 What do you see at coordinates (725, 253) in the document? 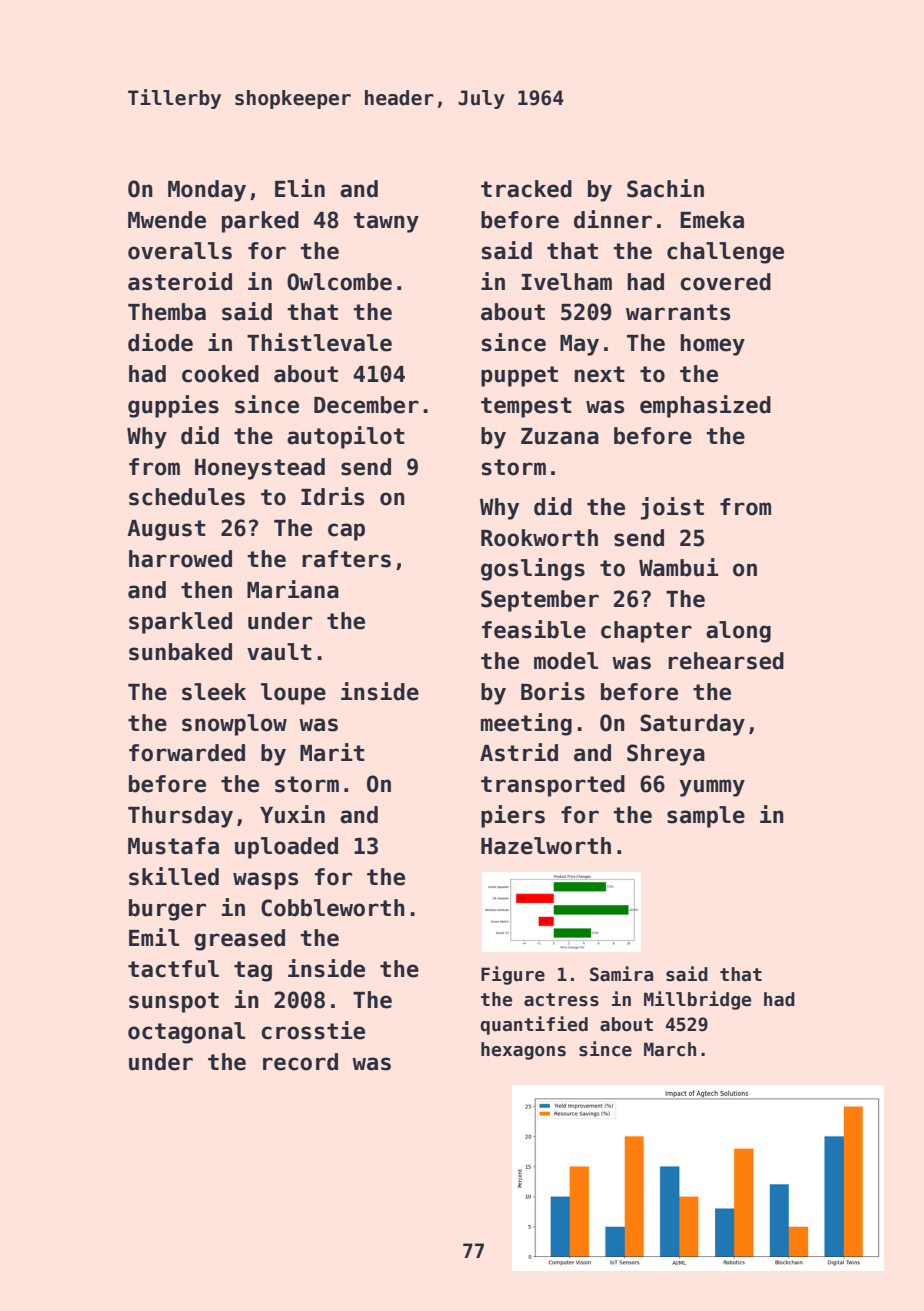
I see `challenge` at bounding box center [725, 253].
